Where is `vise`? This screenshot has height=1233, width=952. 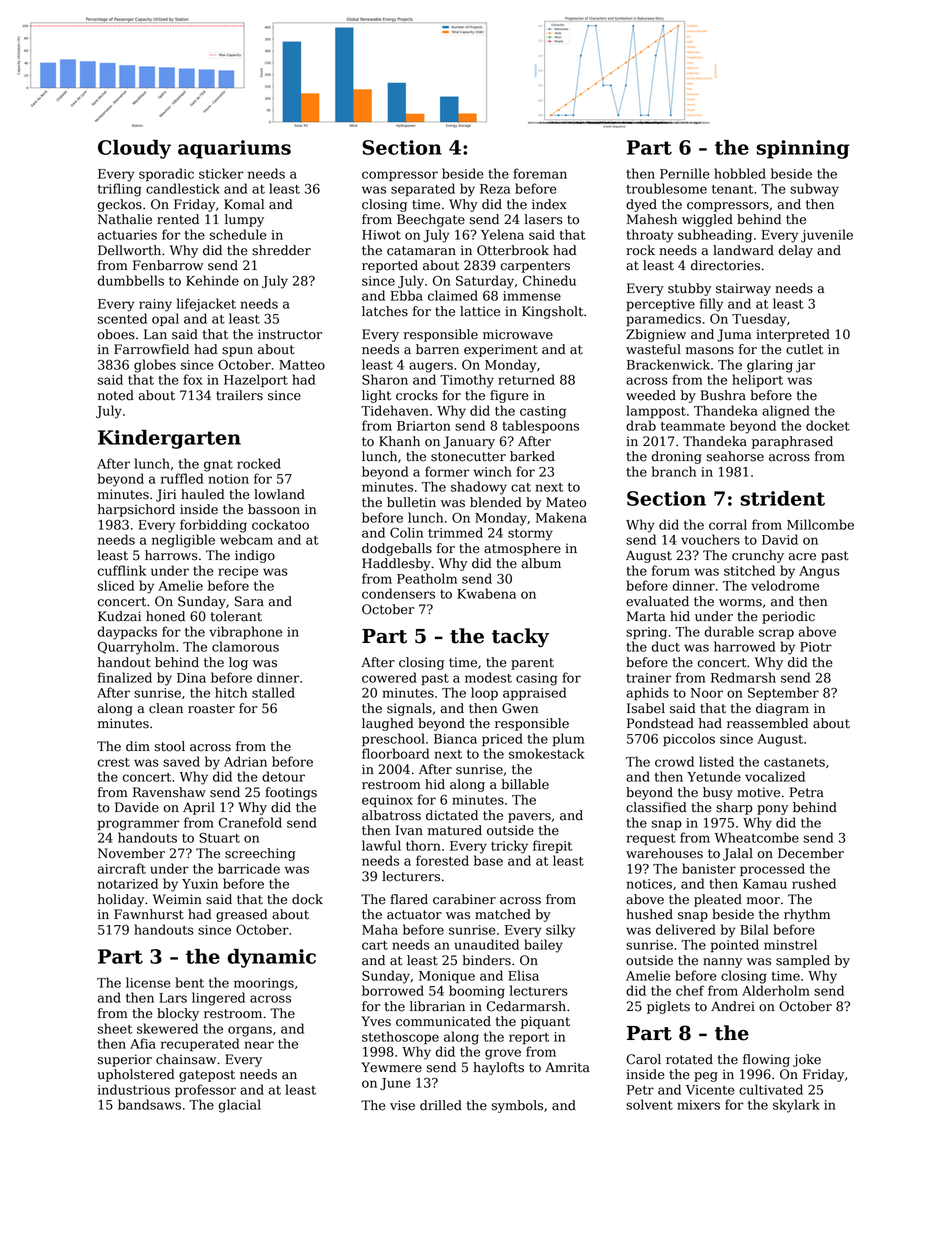 vise is located at coordinates (402, 1105).
